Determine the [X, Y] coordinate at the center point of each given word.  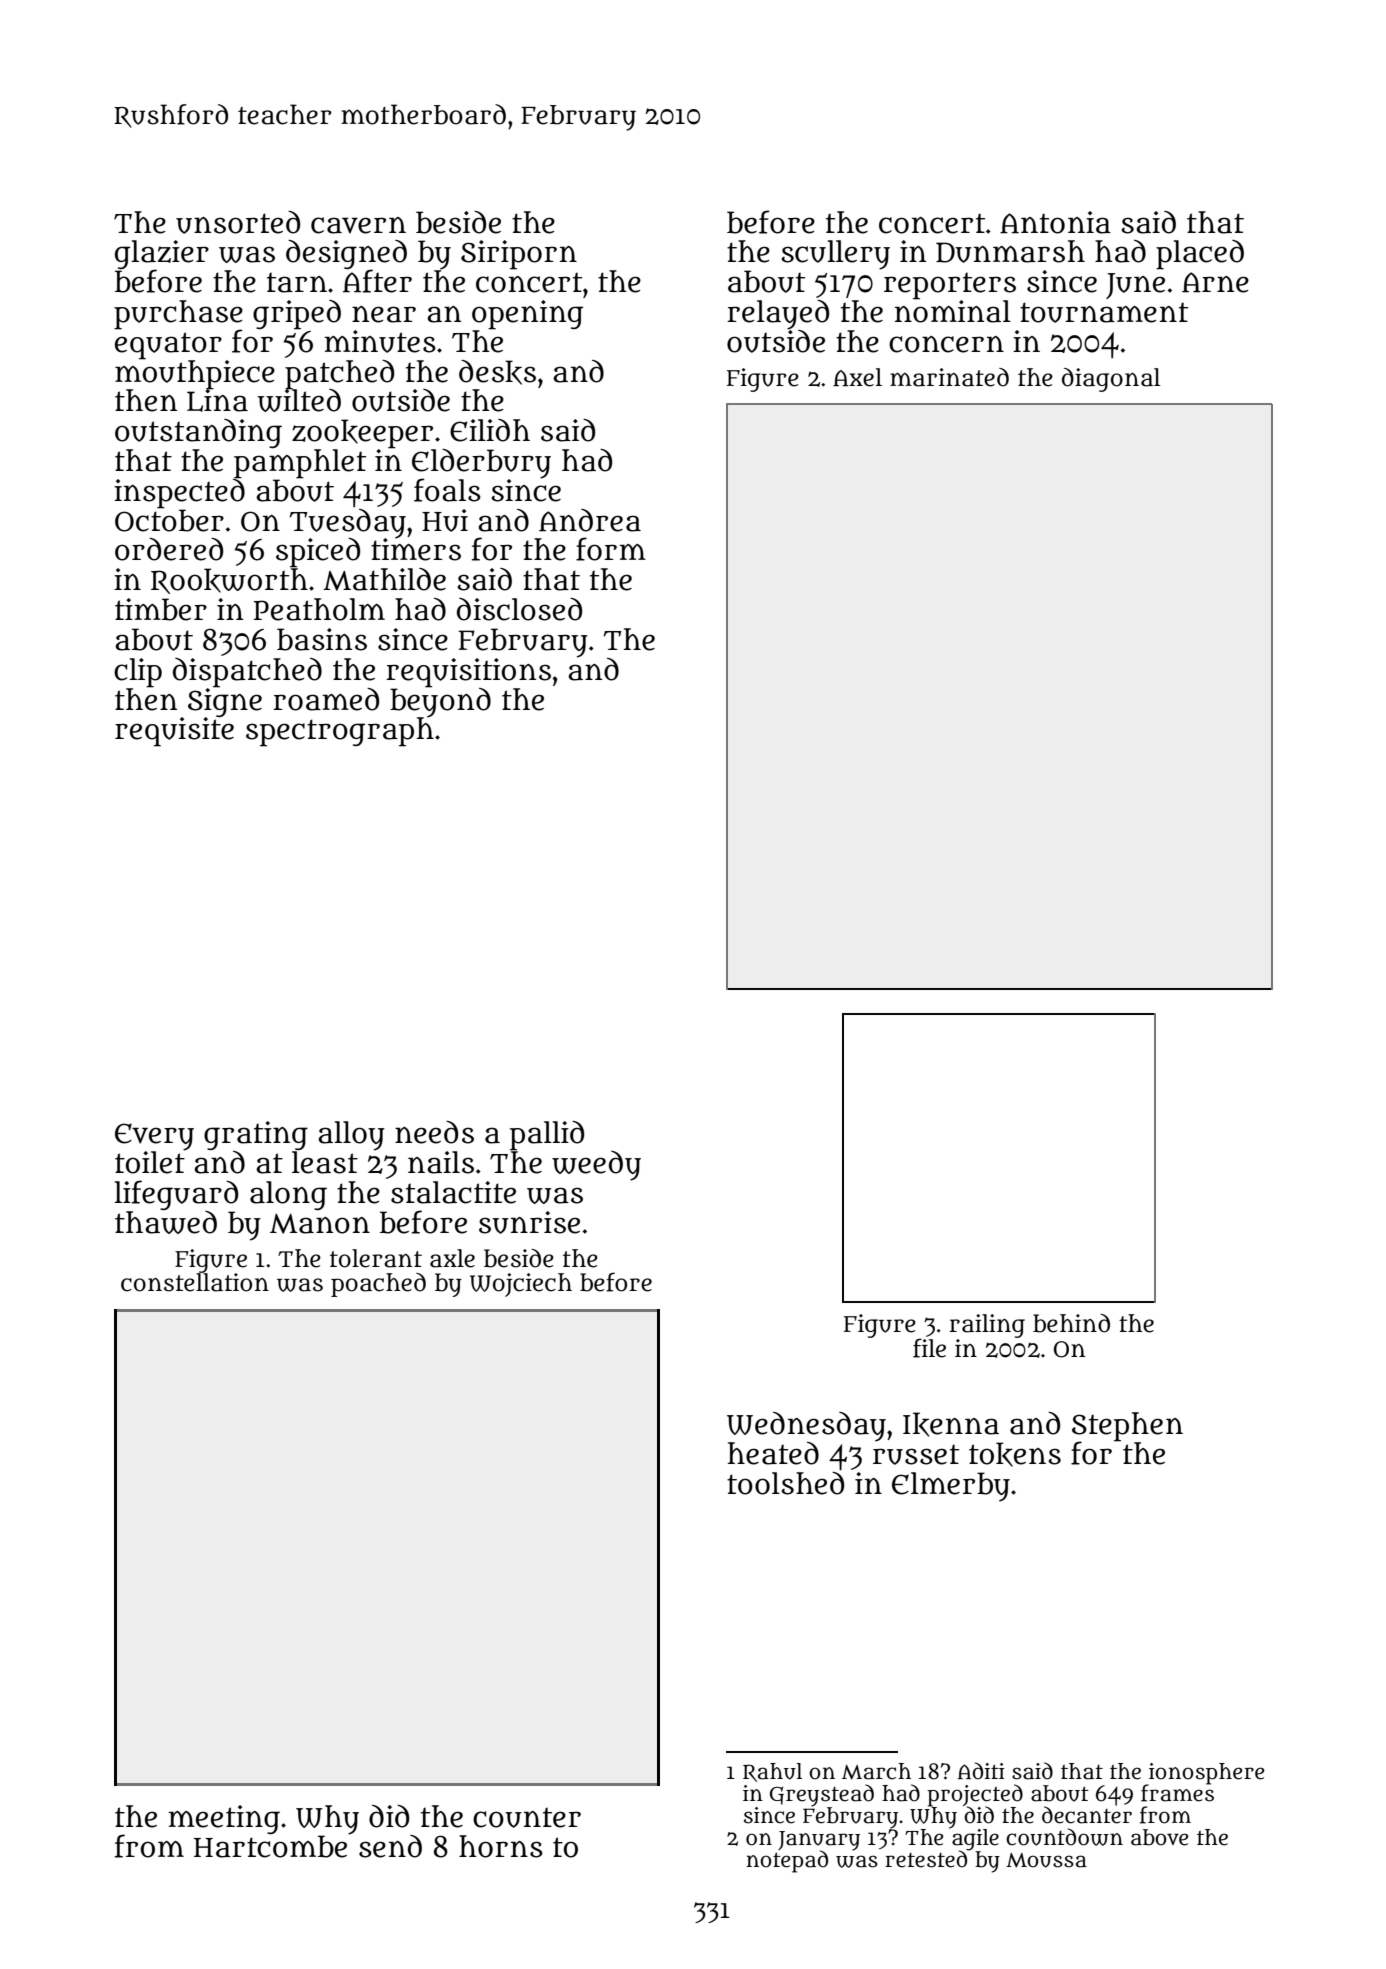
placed [1200, 255]
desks [497, 372]
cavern [358, 225]
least [325, 1162]
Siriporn [519, 255]
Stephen [1127, 1426]
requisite [174, 732]
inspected [179, 493]
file [929, 1348]
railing [987, 1326]
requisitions [468, 672]
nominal [953, 311]
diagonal [1111, 380]
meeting [224, 1819]
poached [378, 1285]
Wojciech [521, 1285]
